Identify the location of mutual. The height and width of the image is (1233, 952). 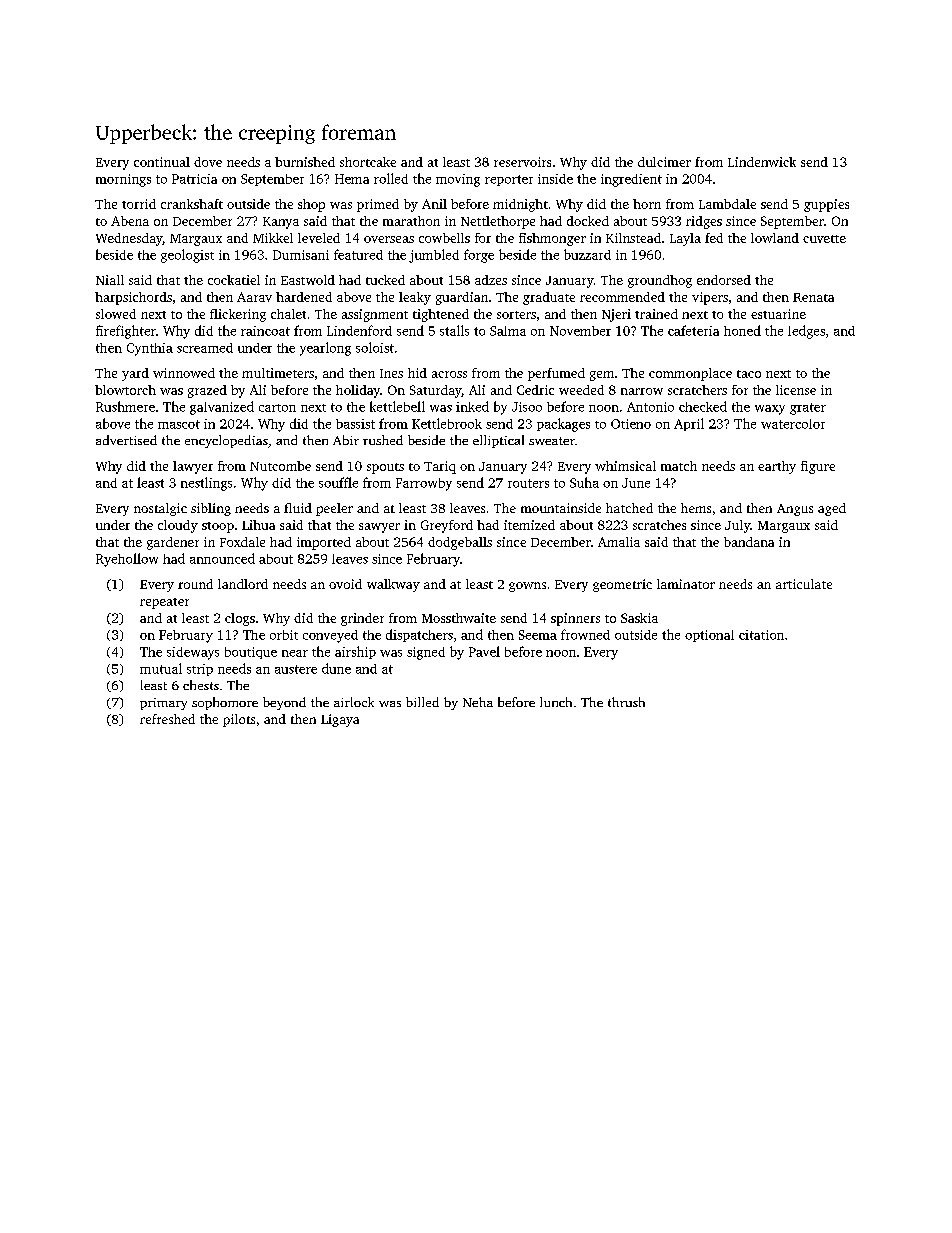
(161, 668).
